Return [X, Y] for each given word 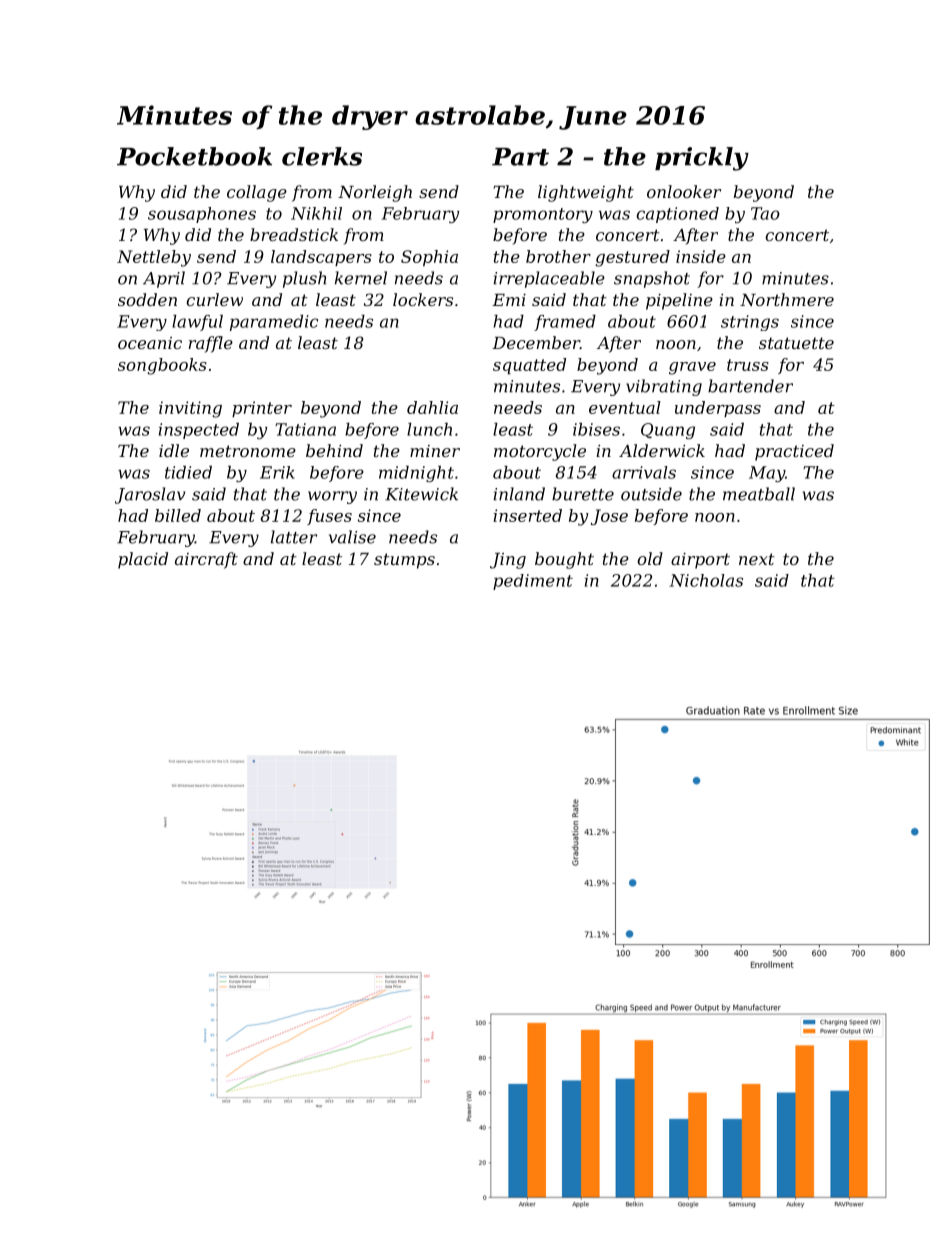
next [757, 559]
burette [583, 494]
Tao [765, 213]
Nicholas [706, 580]
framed [565, 323]
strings [750, 323]
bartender [750, 386]
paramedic [274, 323]
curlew [214, 299]
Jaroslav [150, 495]
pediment [533, 582]
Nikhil [316, 213]
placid [143, 560]
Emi [509, 300]
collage [257, 193]
